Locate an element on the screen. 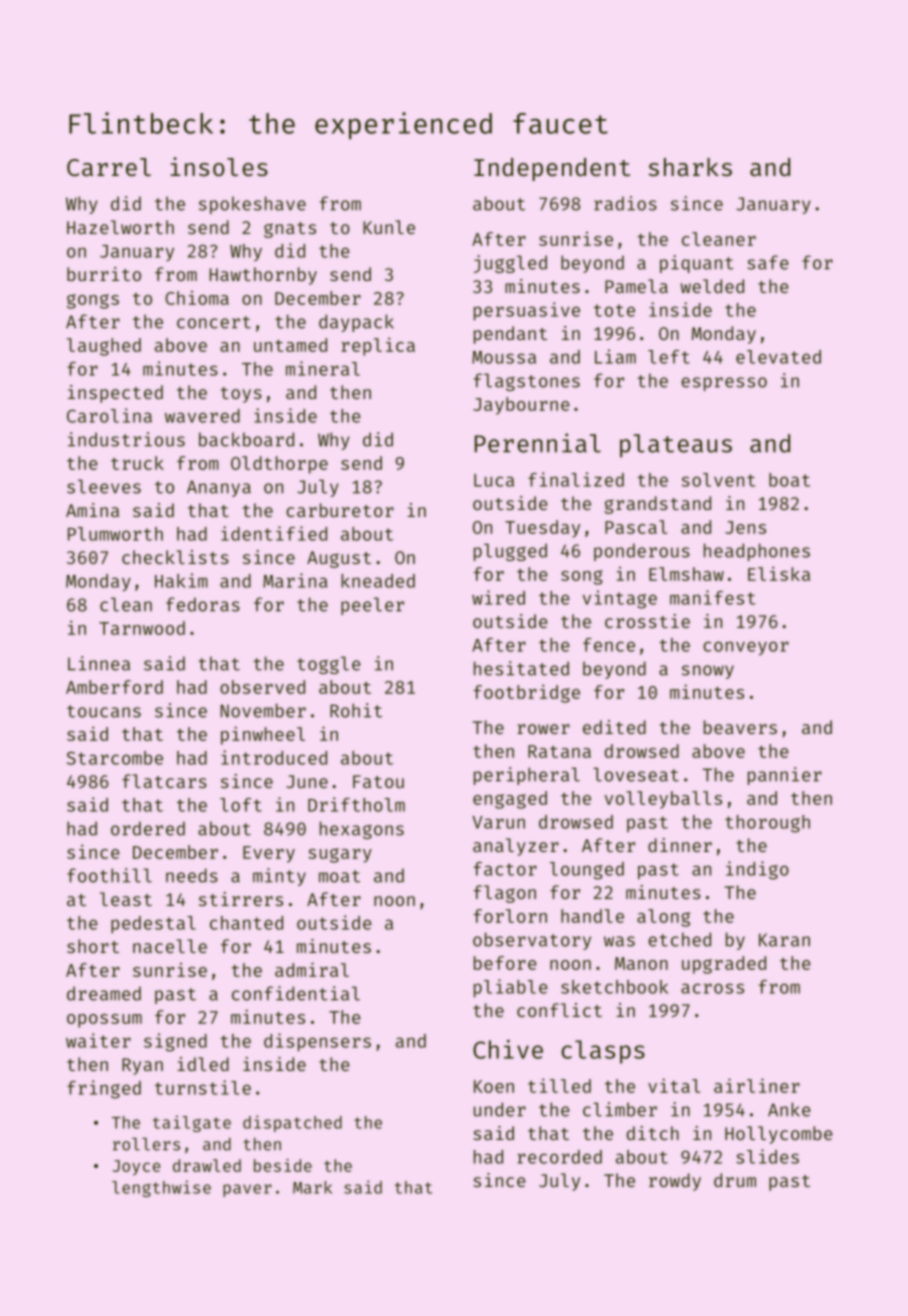  gongs is located at coordinates (93, 301).
